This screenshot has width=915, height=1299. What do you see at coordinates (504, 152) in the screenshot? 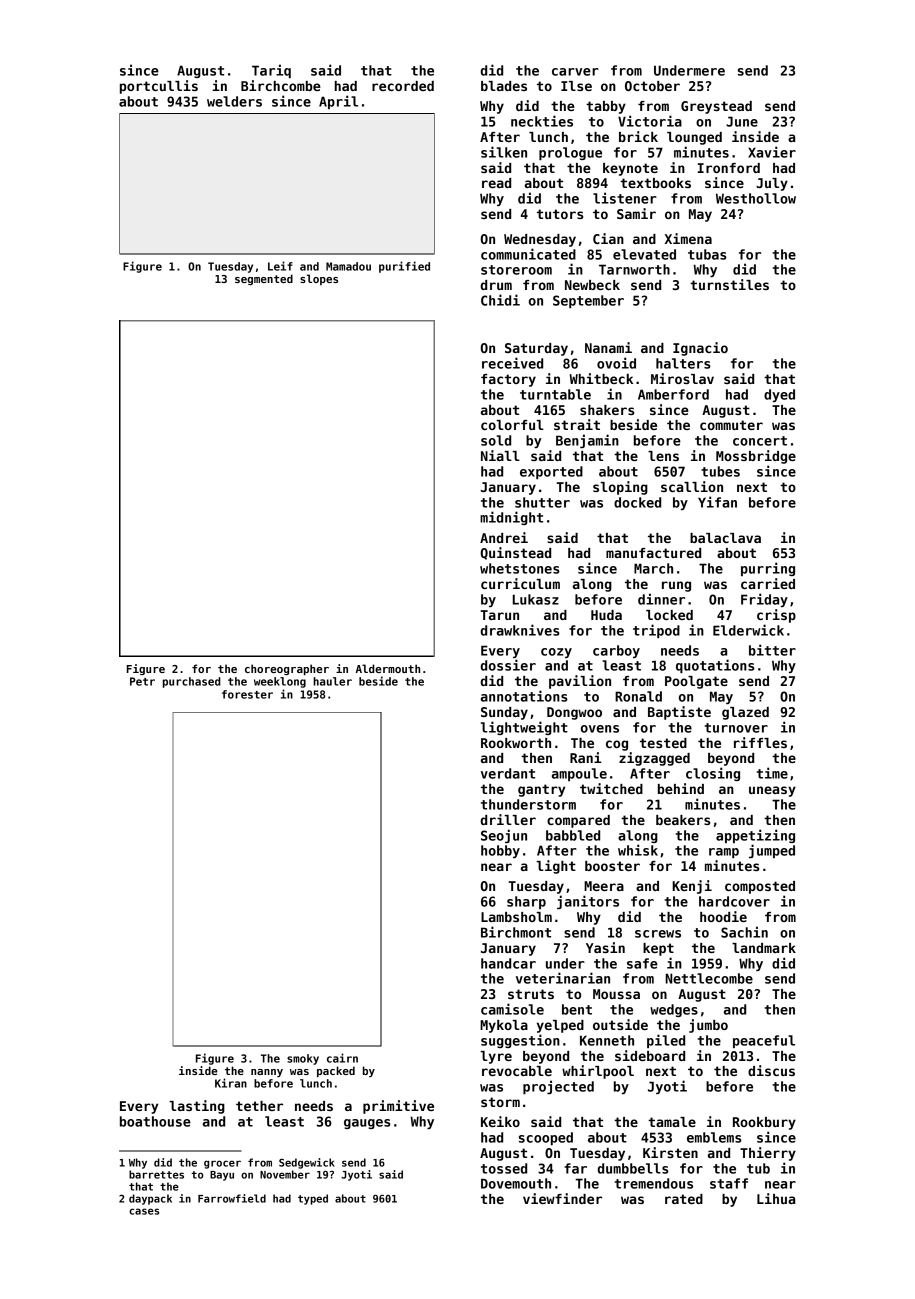
I see `silken` at bounding box center [504, 152].
